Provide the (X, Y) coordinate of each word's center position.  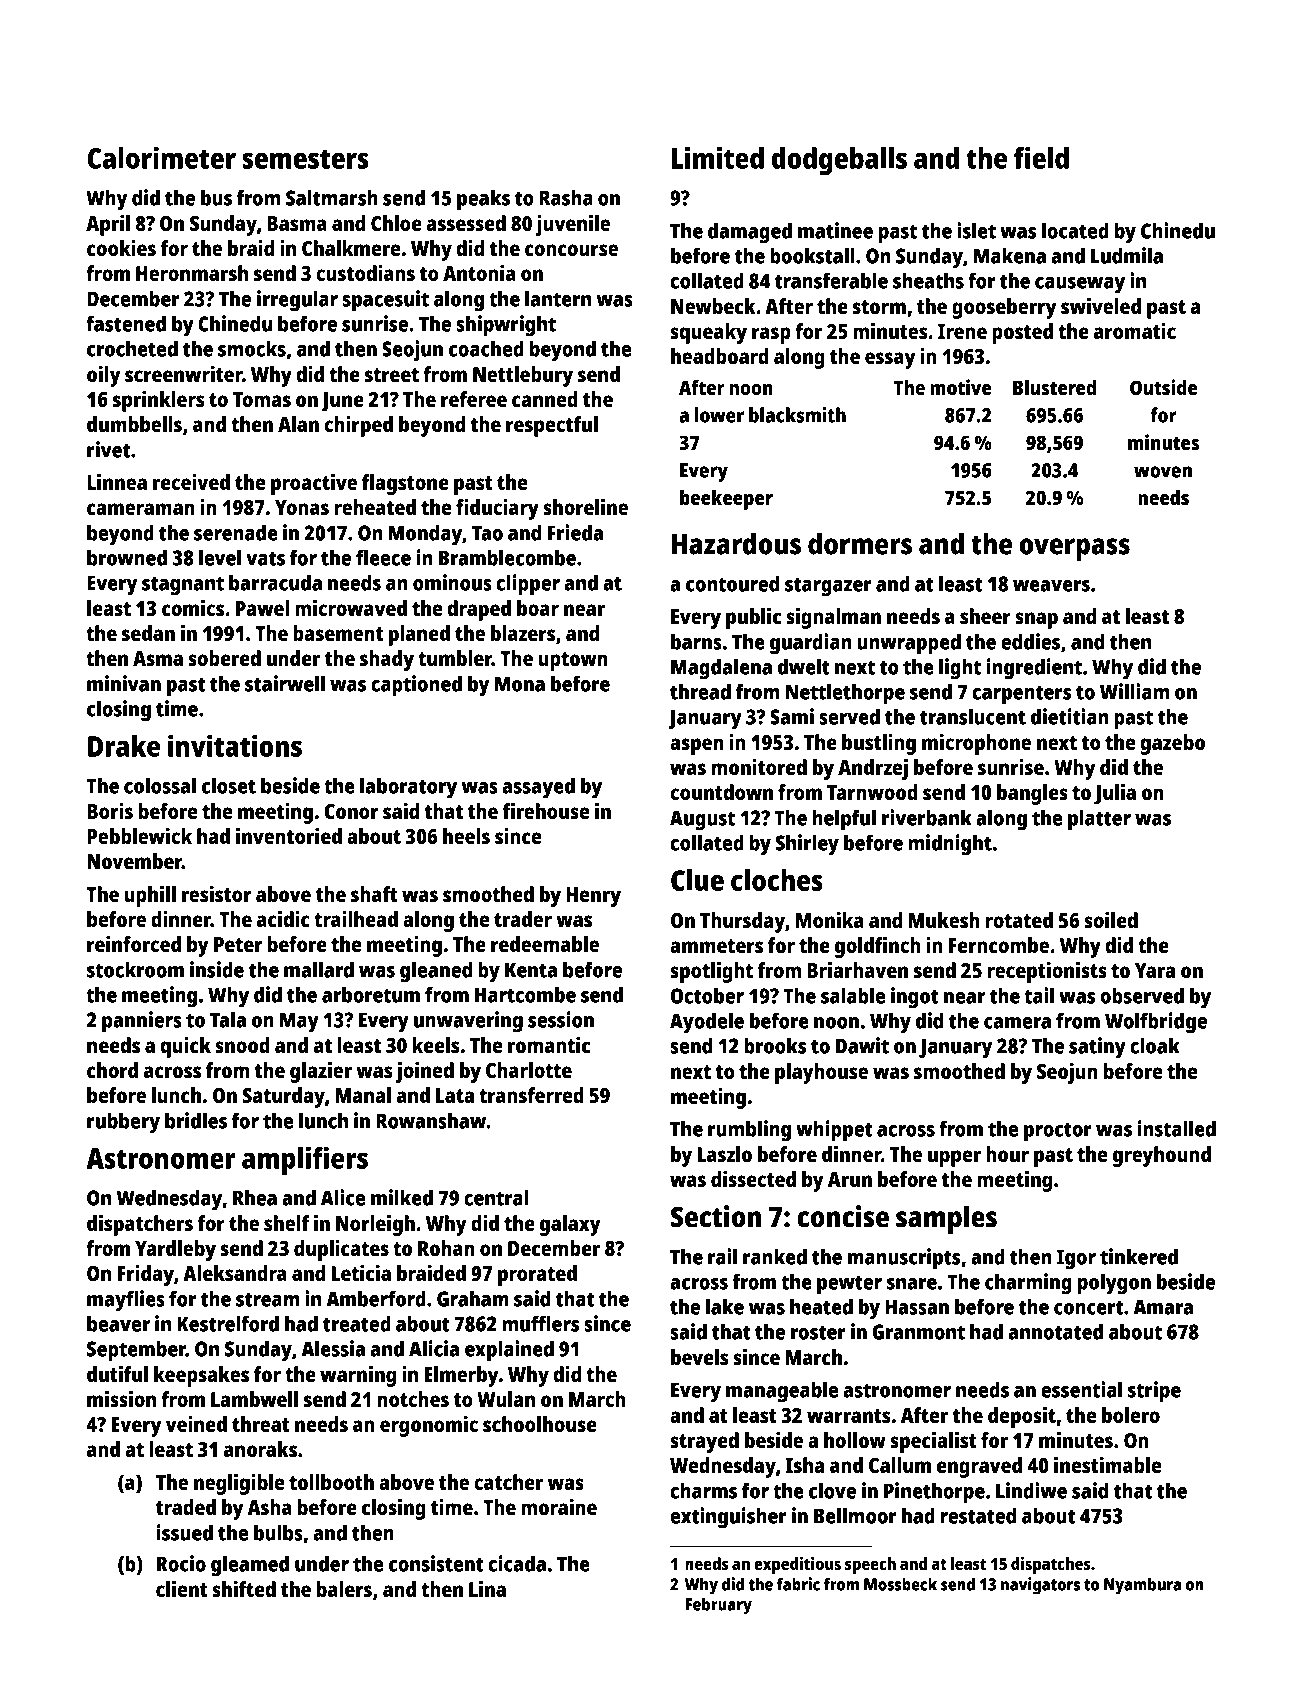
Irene (962, 331)
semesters (305, 159)
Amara (1163, 1307)
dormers (860, 544)
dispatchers (140, 1225)
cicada (517, 1563)
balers (344, 1589)
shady (387, 660)
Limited (718, 157)
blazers (523, 633)
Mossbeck (900, 1584)
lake (725, 1306)
